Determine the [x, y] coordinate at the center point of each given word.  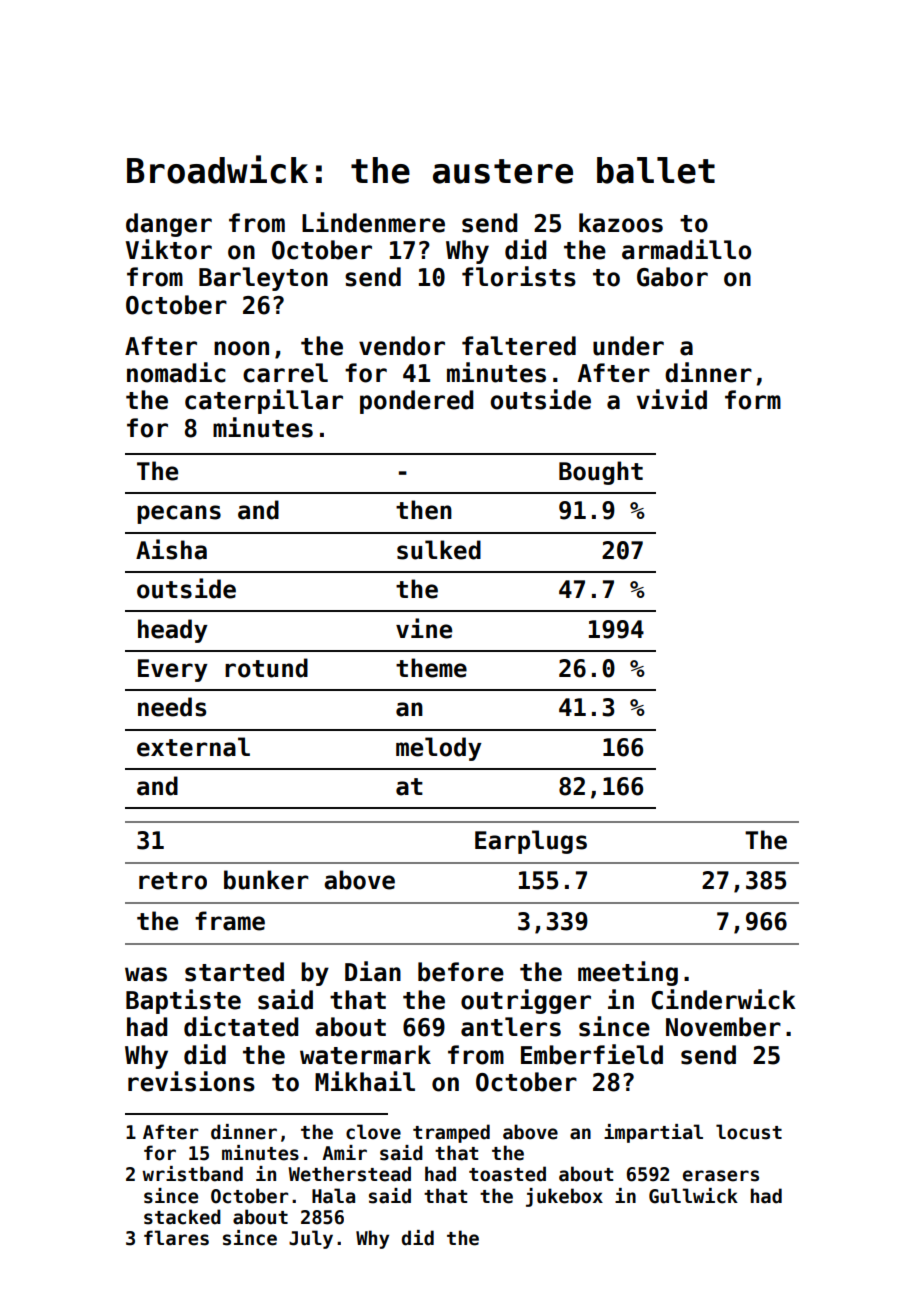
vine [424, 628]
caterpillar [264, 401]
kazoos [621, 223]
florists [519, 276]
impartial [653, 1133]
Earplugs [531, 842]
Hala [333, 1196]
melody [439, 749]
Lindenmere [373, 222]
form [753, 400]
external [193, 747]
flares [176, 1238]
